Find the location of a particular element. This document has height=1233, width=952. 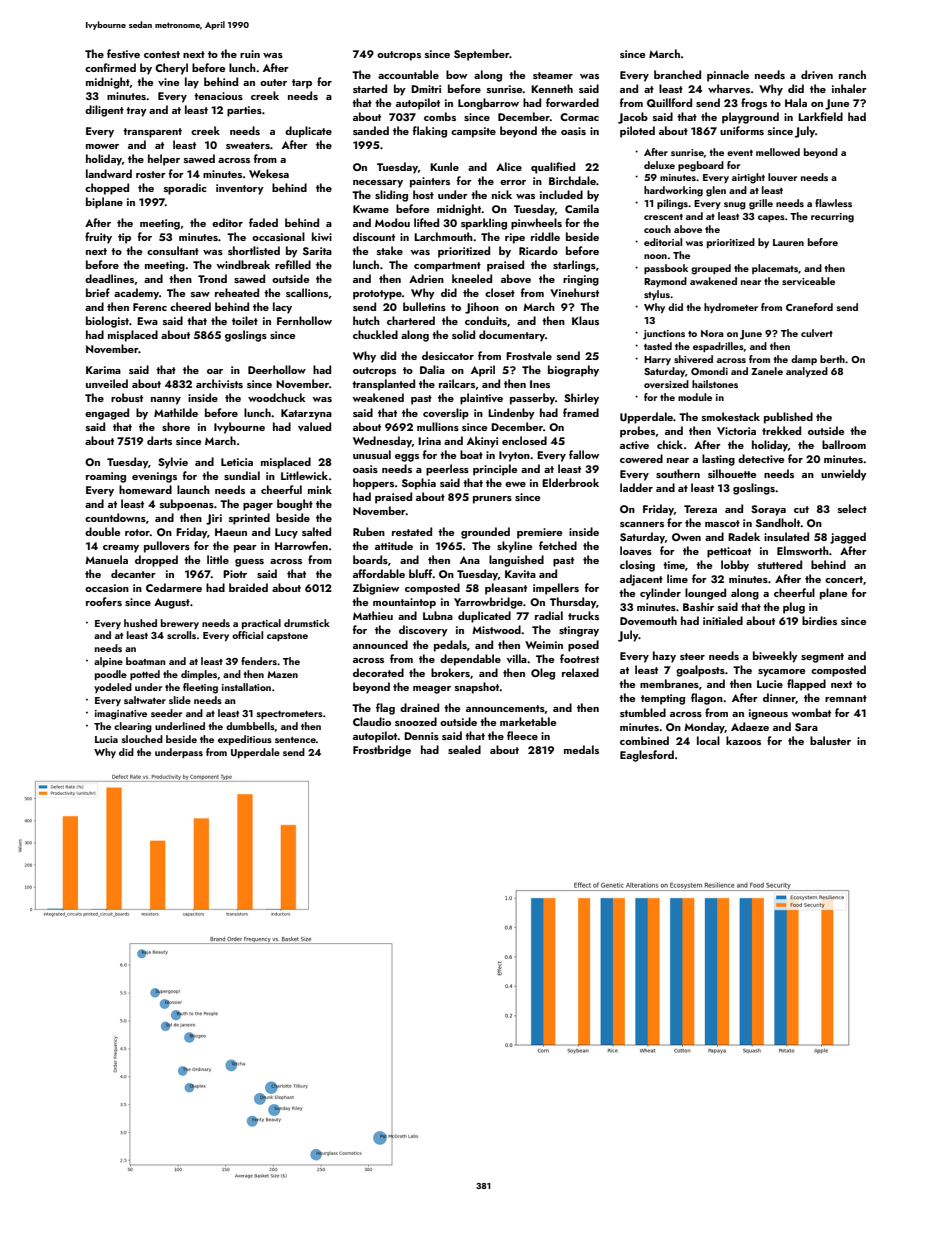

Frostvale is located at coordinates (529, 355).
